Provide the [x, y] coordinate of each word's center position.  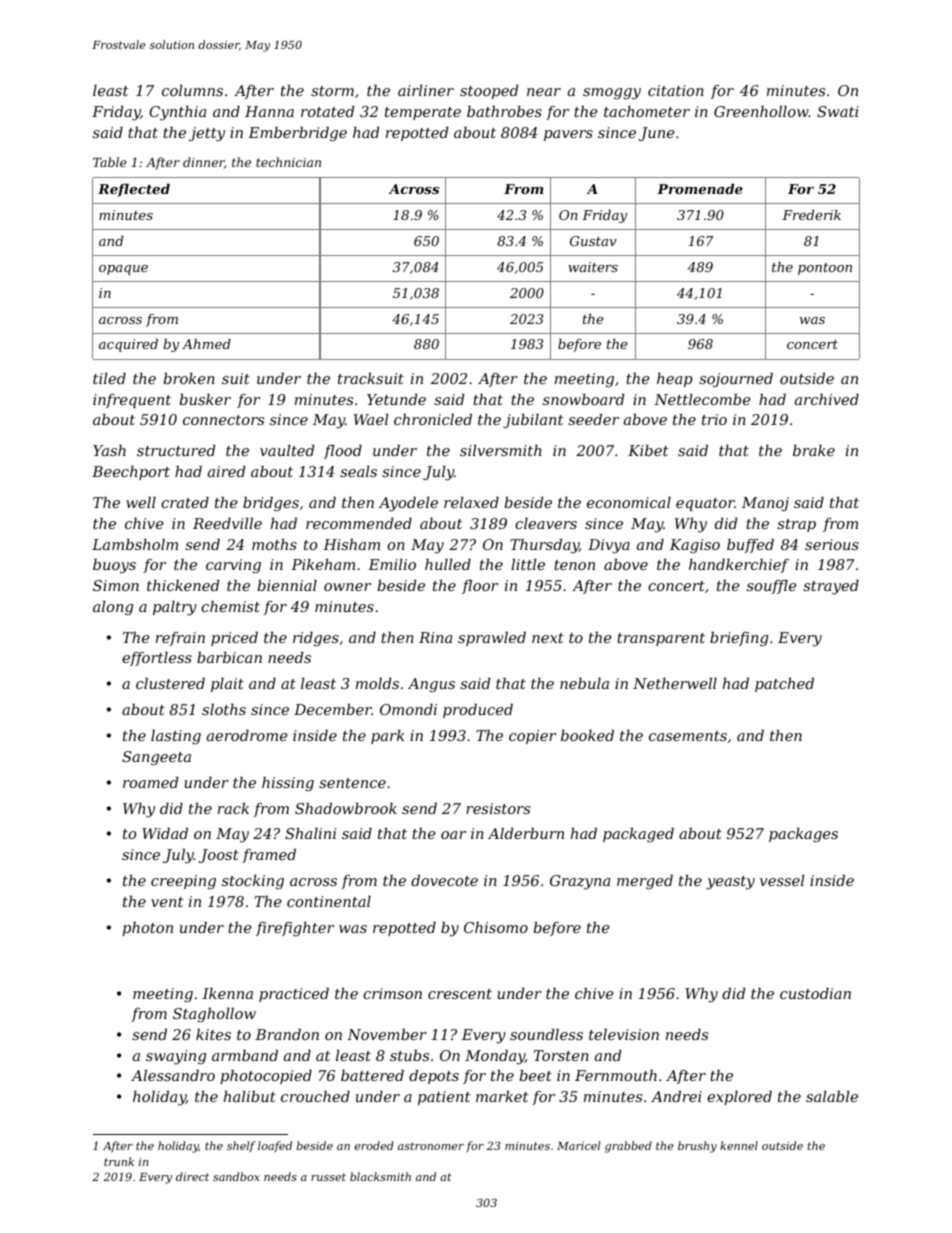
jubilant [533, 421]
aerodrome [247, 735]
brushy [697, 1147]
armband [245, 1055]
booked [587, 735]
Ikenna [227, 993]
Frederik [811, 215]
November [387, 1034]
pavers [568, 135]
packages [803, 835]
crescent [460, 994]
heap [675, 380]
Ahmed [206, 344]
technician [288, 162]
